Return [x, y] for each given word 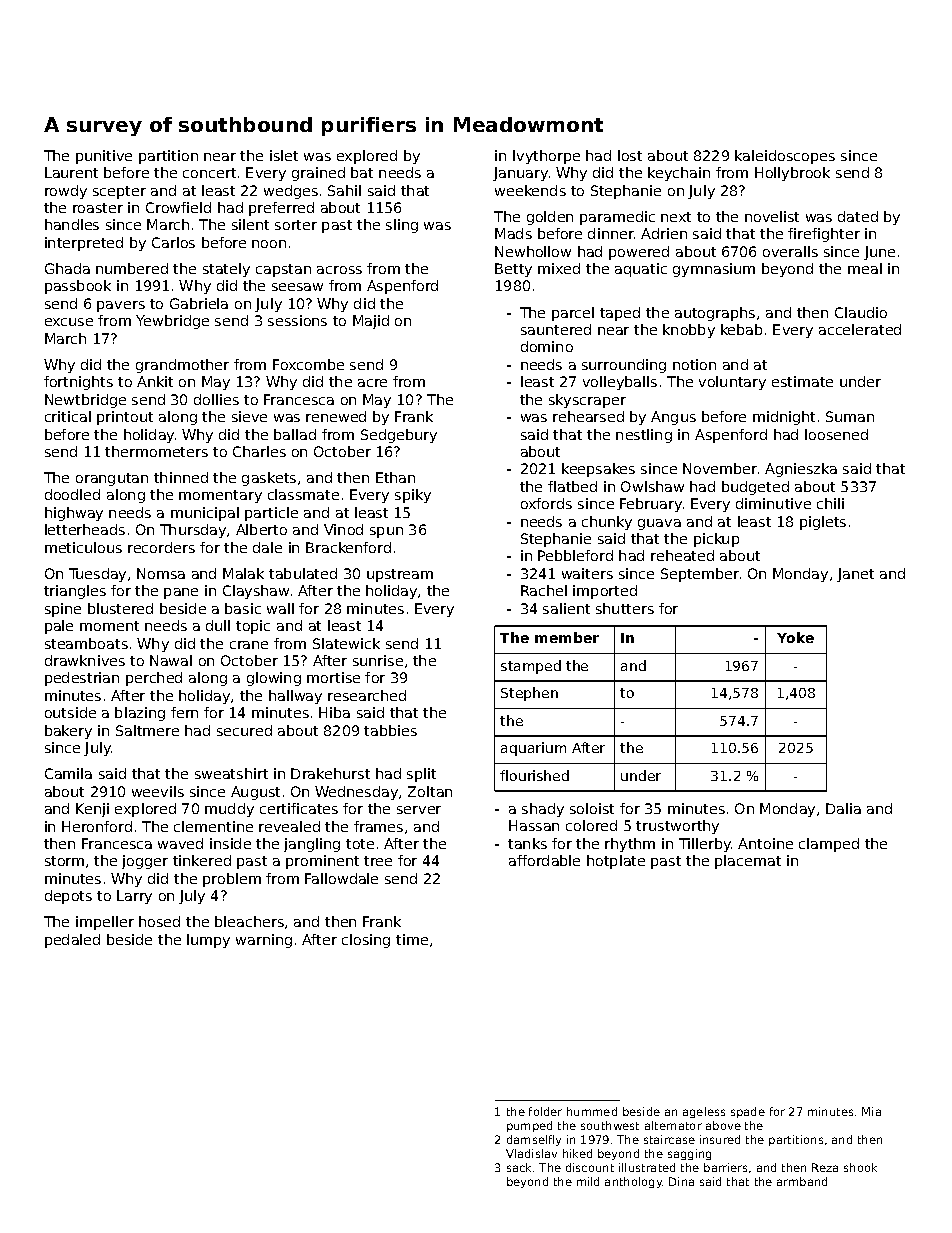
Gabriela [199, 303]
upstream [400, 575]
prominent [322, 862]
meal [865, 268]
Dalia [843, 808]
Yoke [795, 637]
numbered [132, 268]
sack [519, 1167]
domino [547, 346]
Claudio [861, 312]
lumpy [208, 941]
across [339, 270]
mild [588, 1181]
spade [748, 1112]
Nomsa [161, 573]
